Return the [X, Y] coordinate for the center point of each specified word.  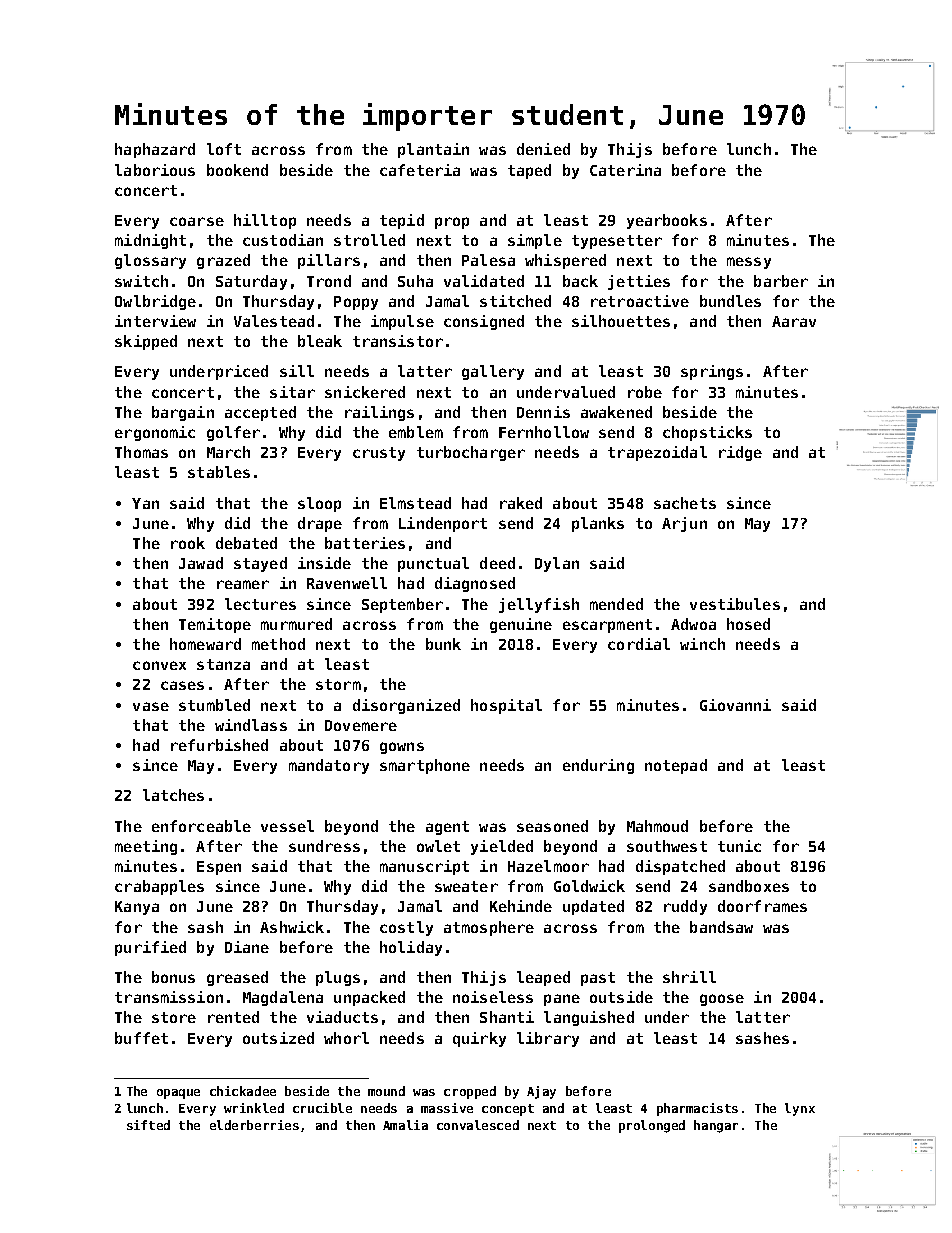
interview [155, 321]
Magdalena [283, 998]
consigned [484, 322]
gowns [402, 748]
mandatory [329, 766]
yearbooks [667, 221]
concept [508, 1110]
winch [702, 644]
